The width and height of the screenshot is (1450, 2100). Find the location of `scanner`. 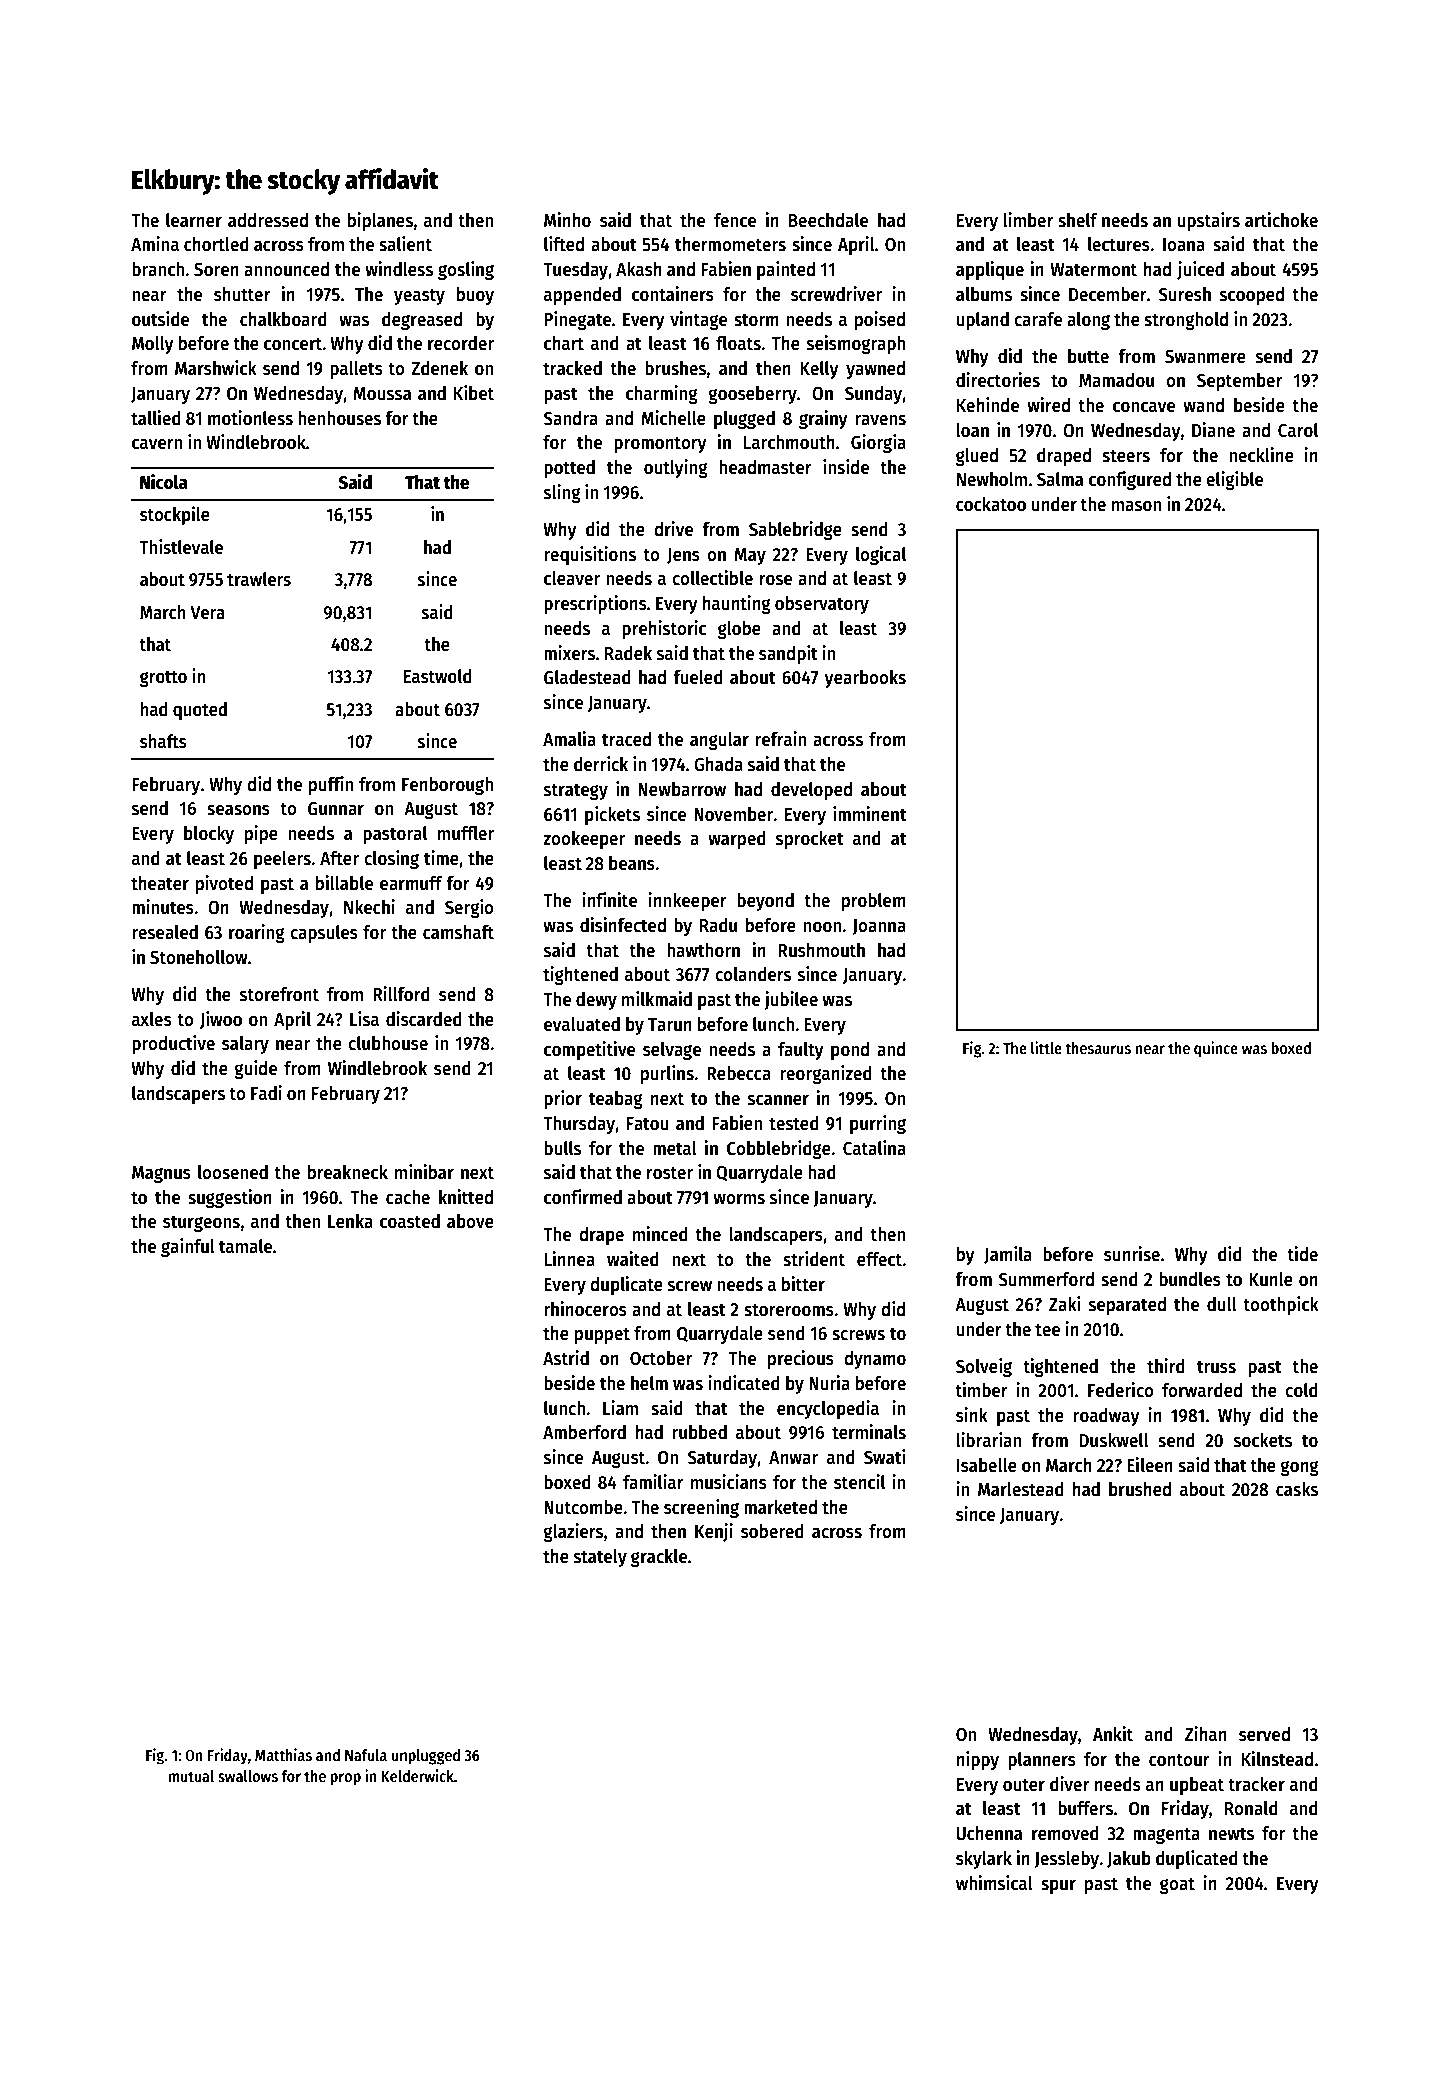

scanner is located at coordinates (778, 1100).
